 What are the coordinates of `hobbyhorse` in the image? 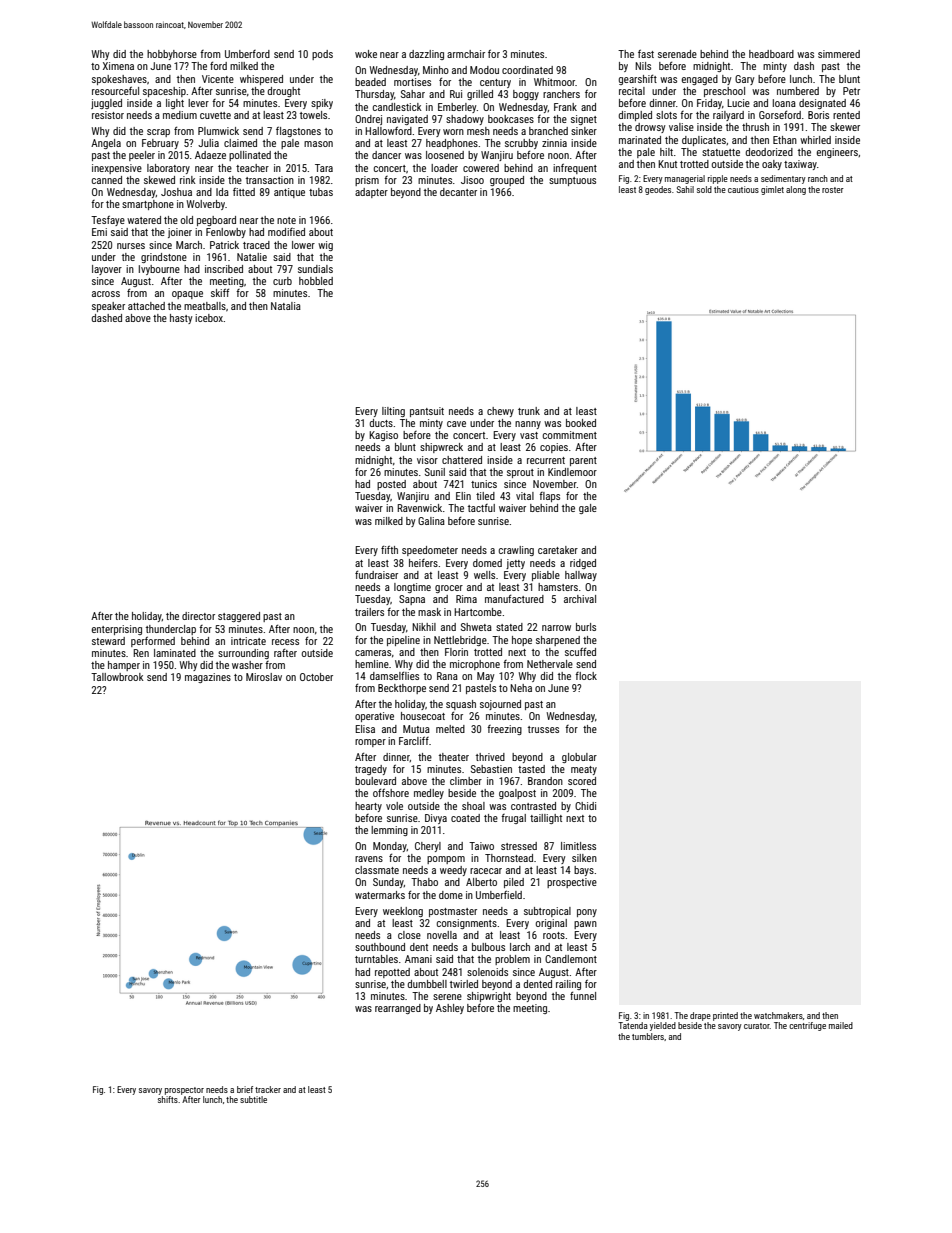 It's located at (172, 55).
